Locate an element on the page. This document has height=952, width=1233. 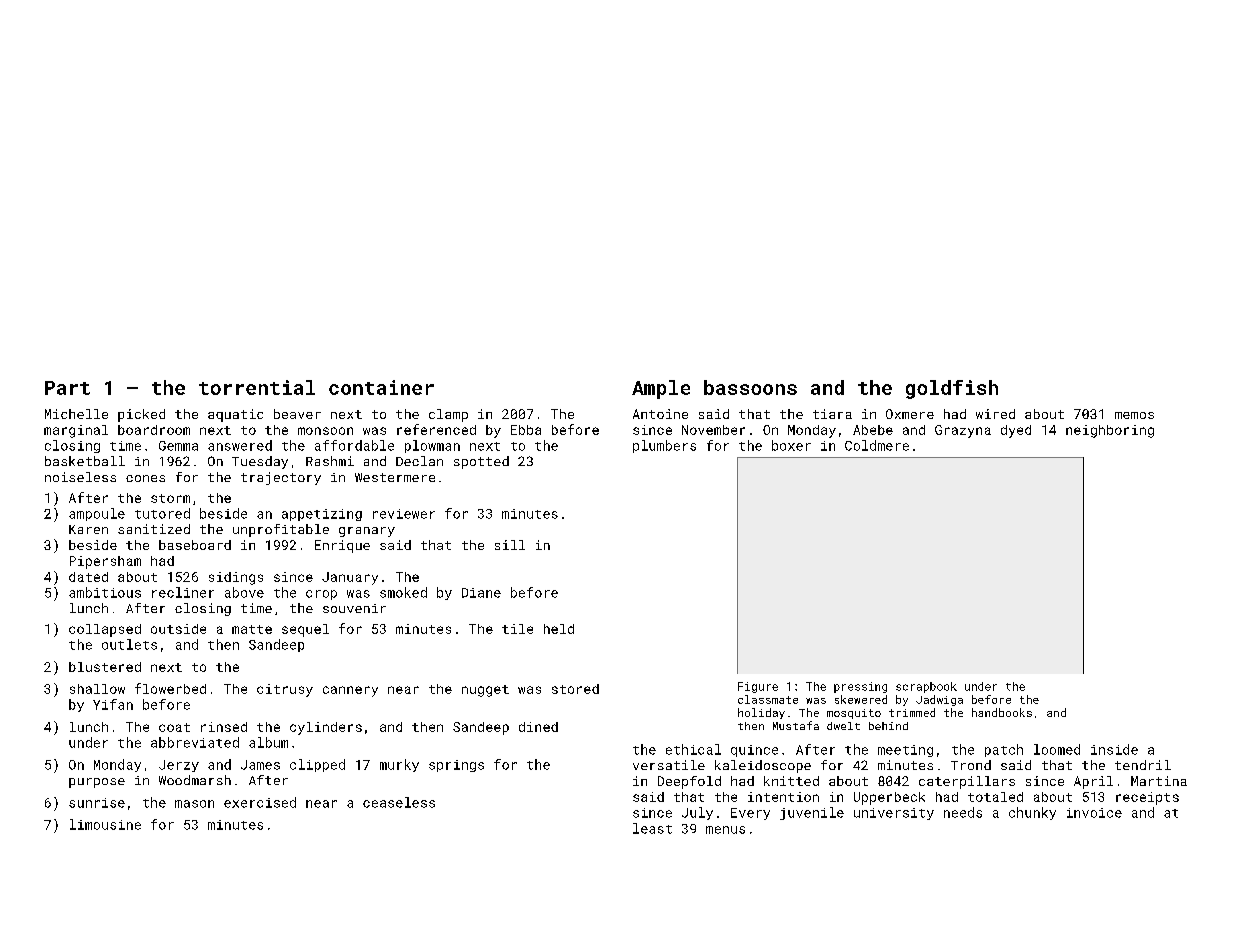
sill is located at coordinates (510, 545).
